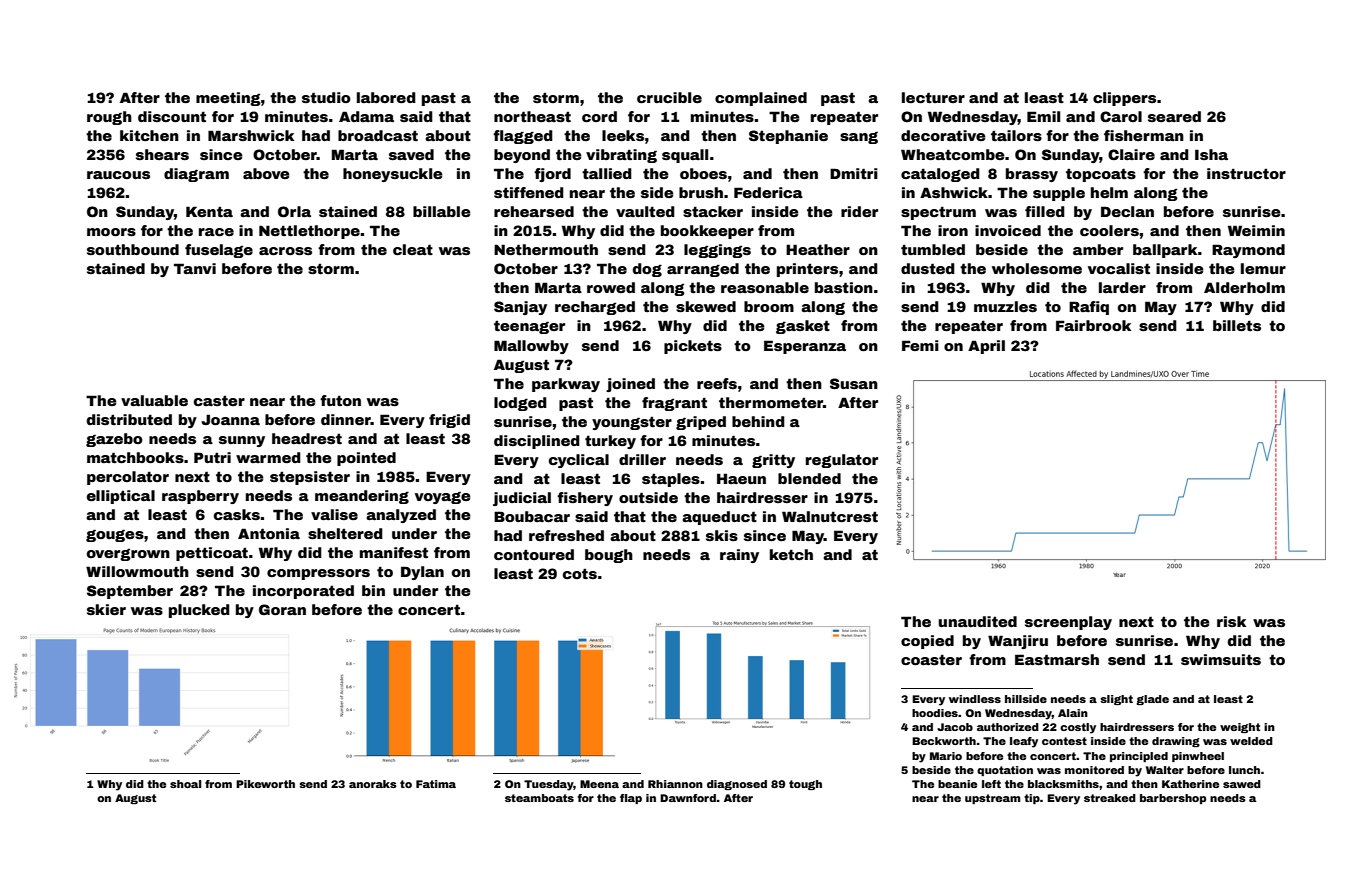  What do you see at coordinates (599, 784) in the screenshot?
I see `Meena` at bounding box center [599, 784].
